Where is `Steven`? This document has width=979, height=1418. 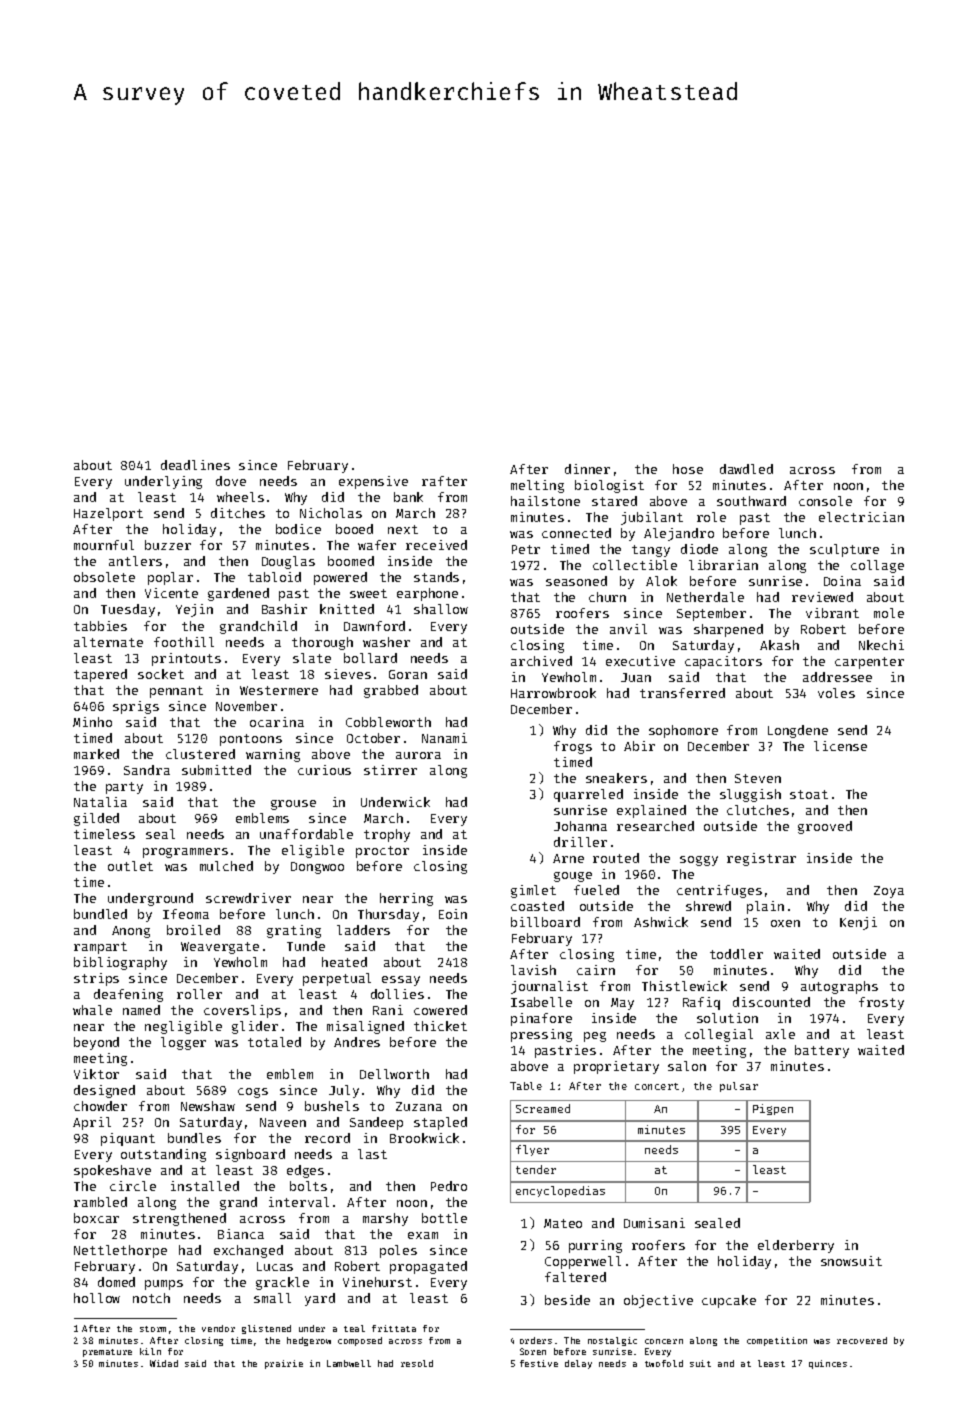
Steven is located at coordinates (758, 778).
